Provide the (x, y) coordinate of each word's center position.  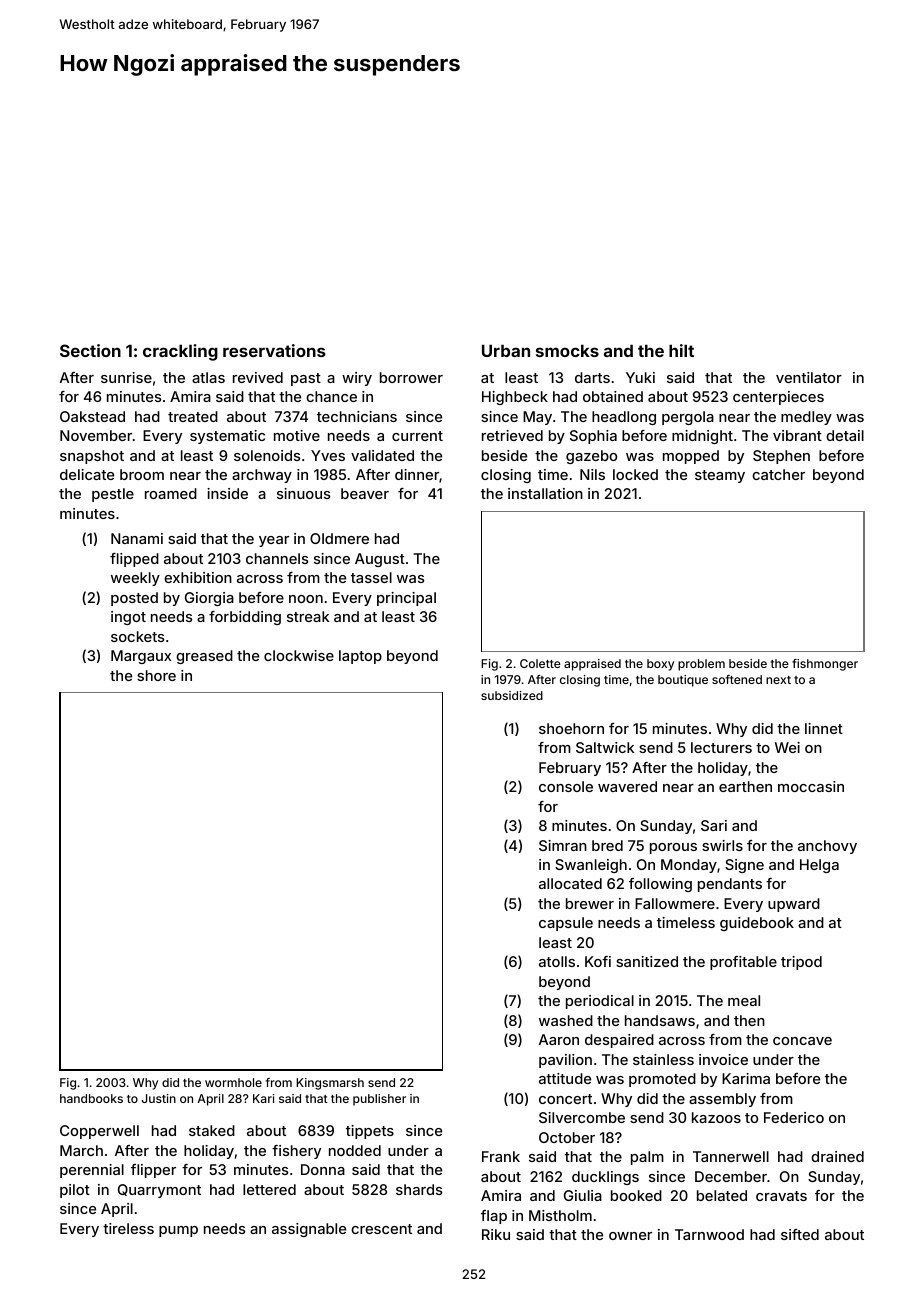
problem (701, 665)
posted (134, 599)
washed (566, 1020)
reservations (274, 350)
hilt (681, 350)
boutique (683, 681)
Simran (563, 845)
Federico (794, 1117)
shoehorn (571, 728)
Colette (540, 663)
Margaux (141, 657)
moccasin (811, 786)
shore (156, 675)
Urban (506, 350)
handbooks (91, 1098)
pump (178, 1231)
